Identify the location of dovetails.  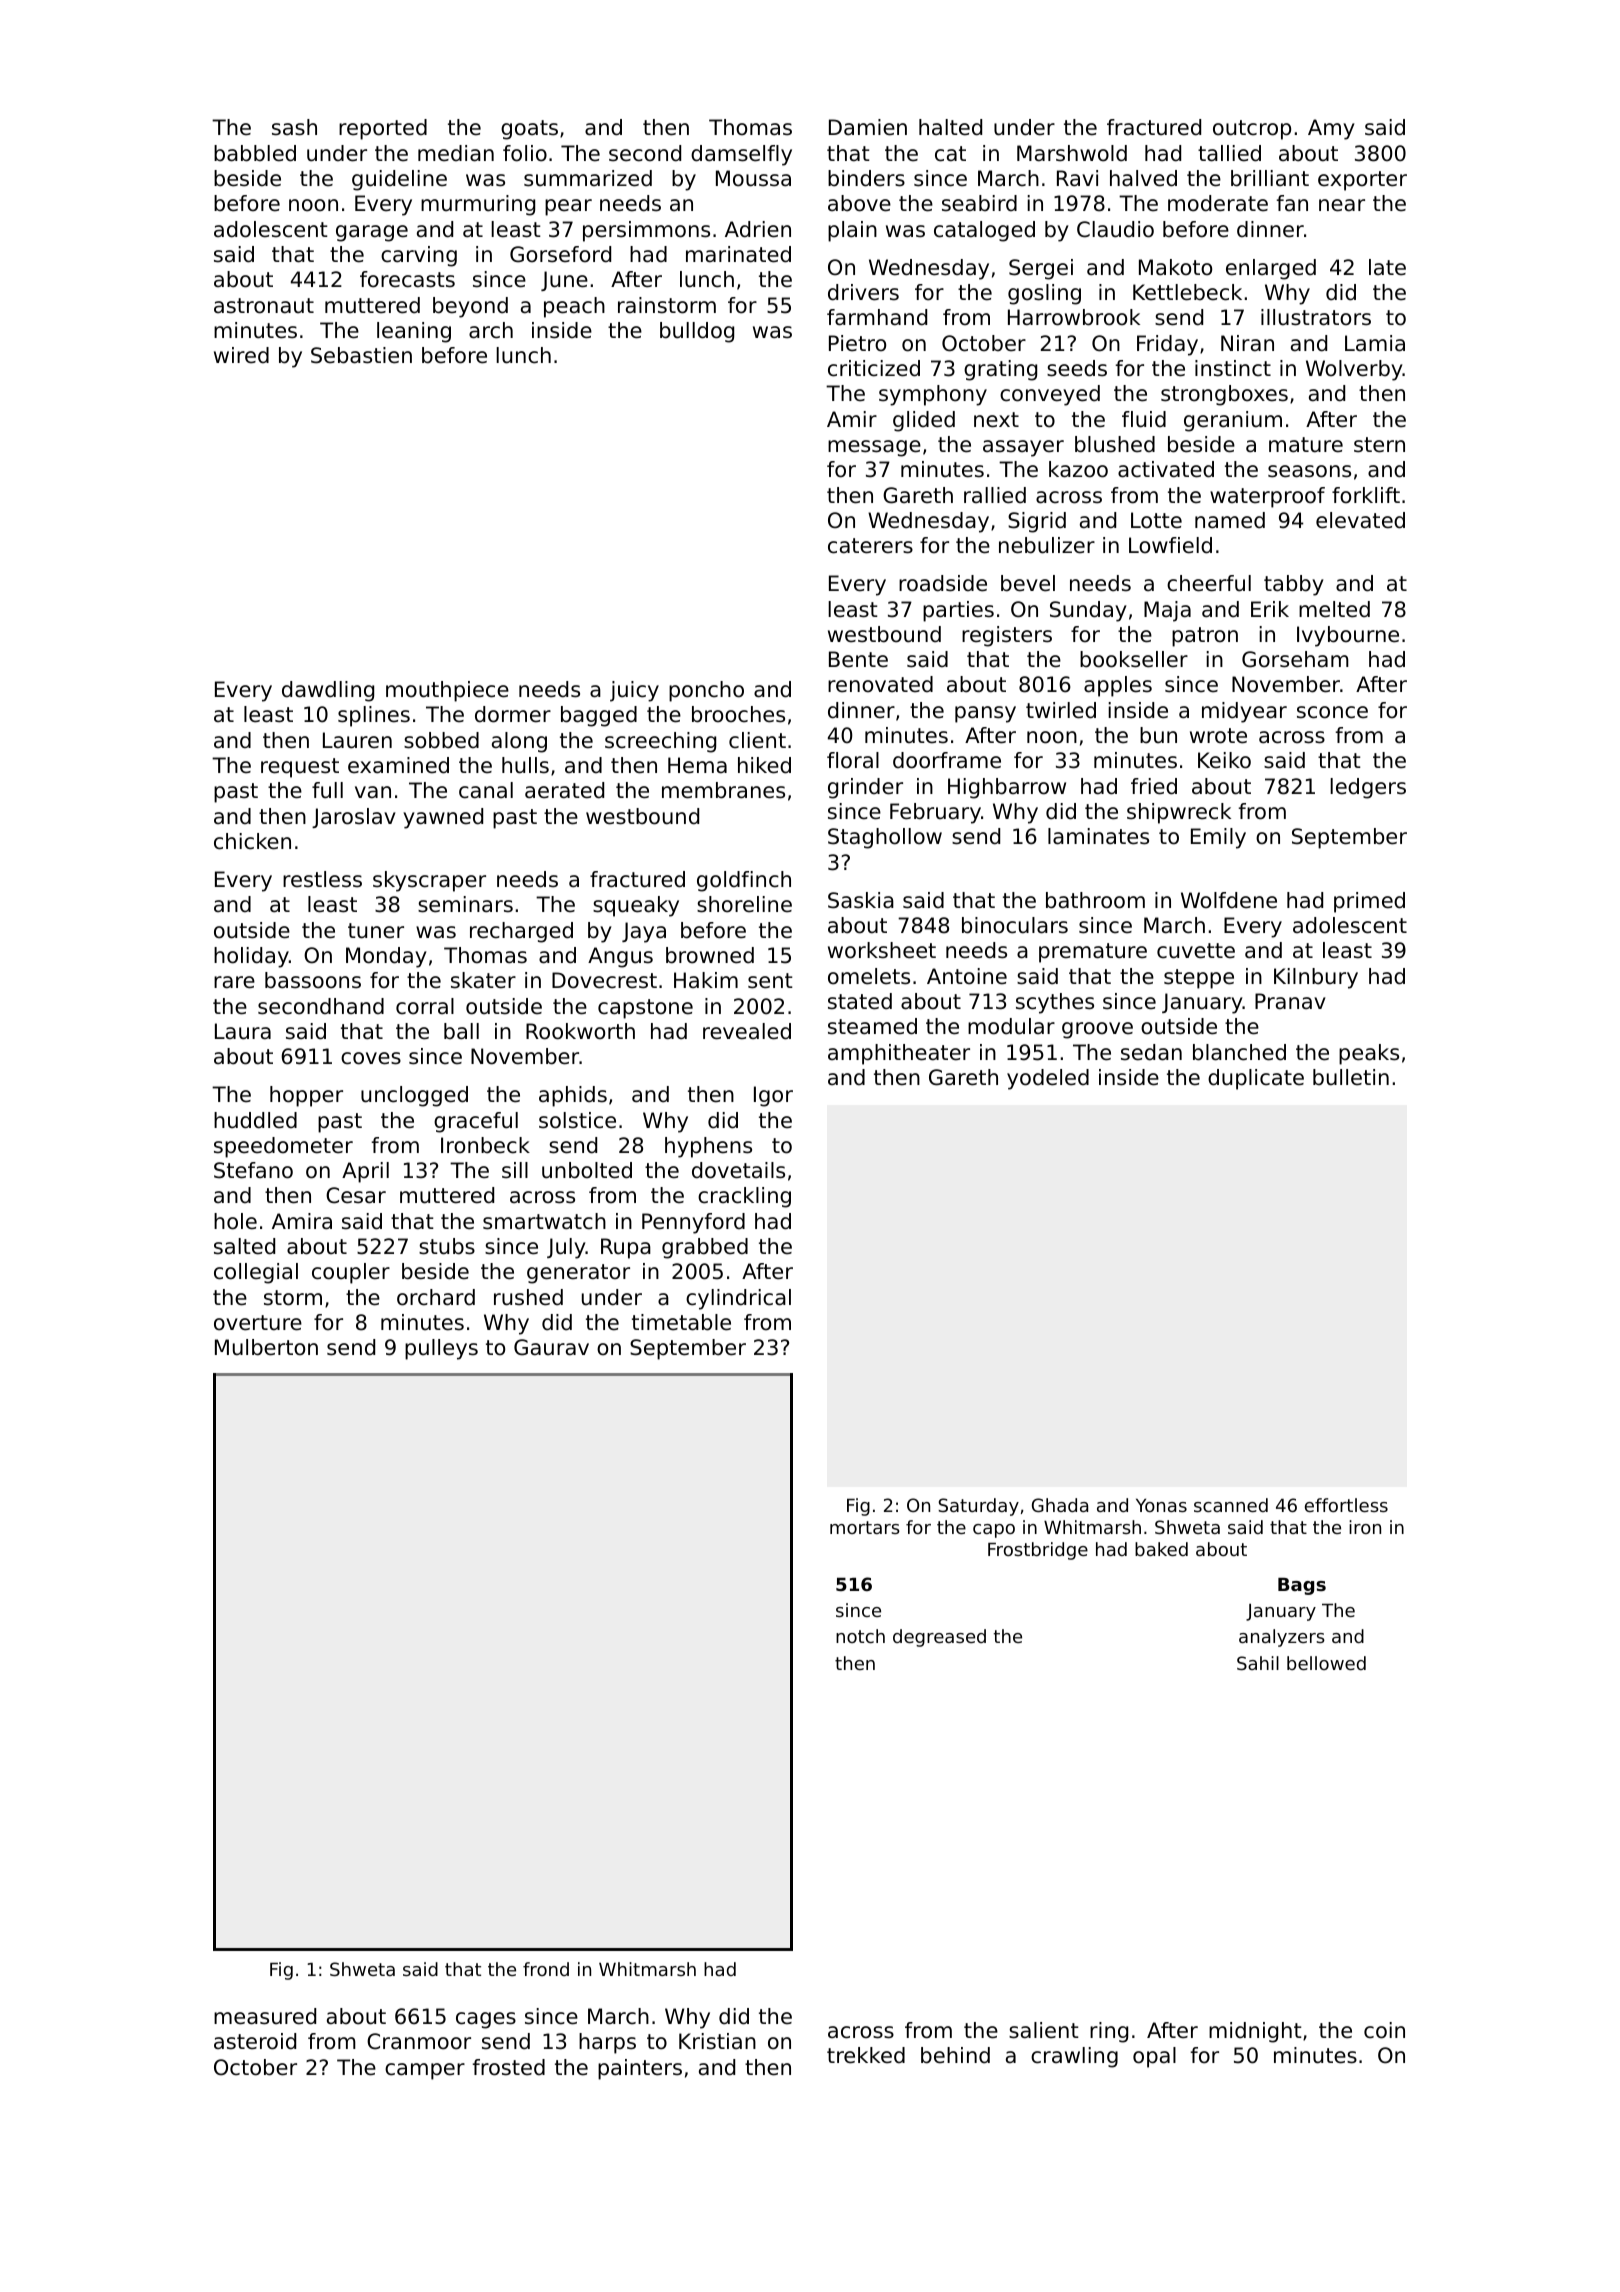
(738, 1170).
